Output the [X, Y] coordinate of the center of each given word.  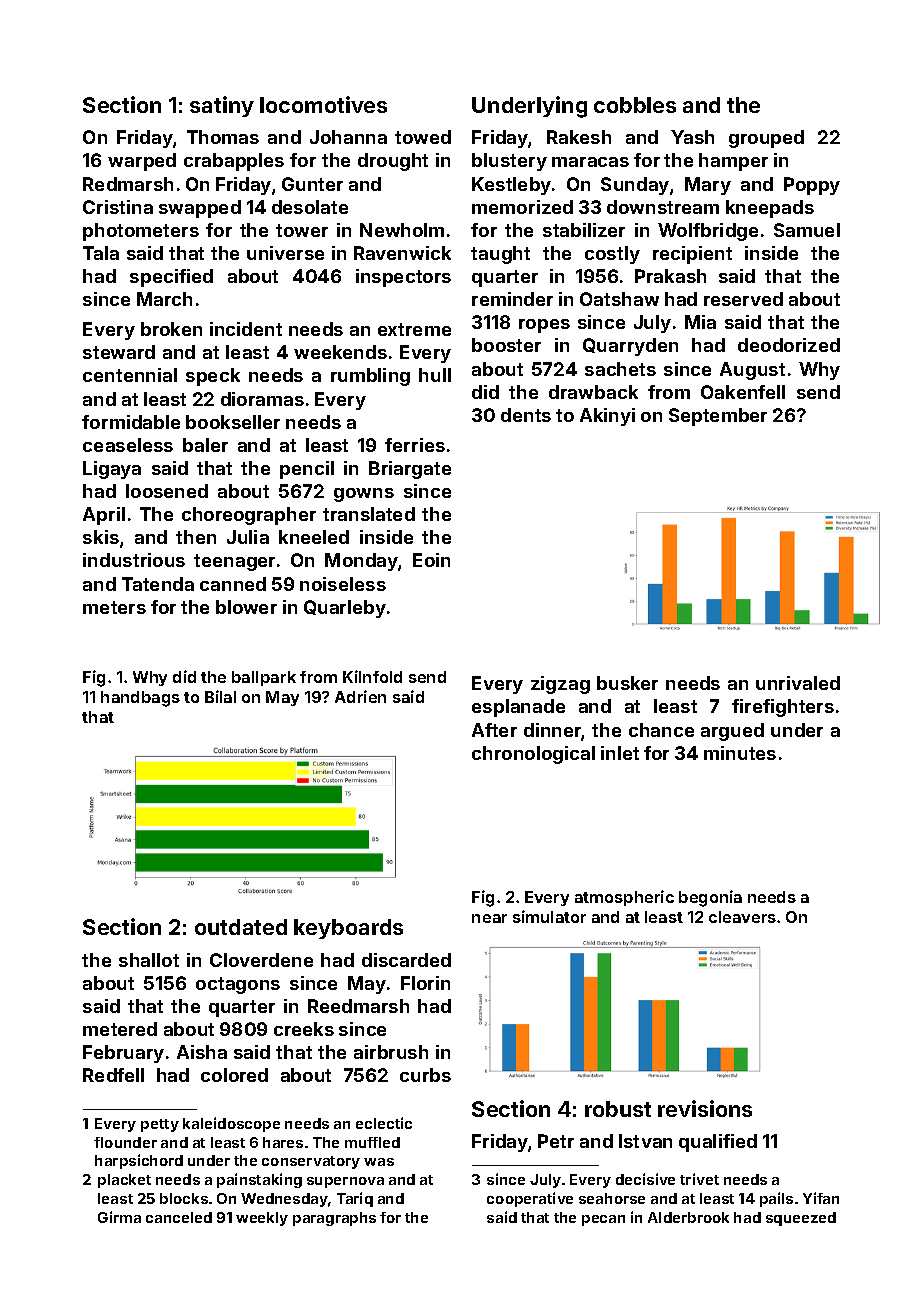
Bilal [220, 696]
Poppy [812, 186]
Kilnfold [372, 676]
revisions [705, 1108]
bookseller [233, 422]
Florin [425, 983]
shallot [149, 960]
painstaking [259, 1180]
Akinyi [607, 417]
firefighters [783, 708]
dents [526, 415]
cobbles [635, 105]
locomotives [323, 104]
